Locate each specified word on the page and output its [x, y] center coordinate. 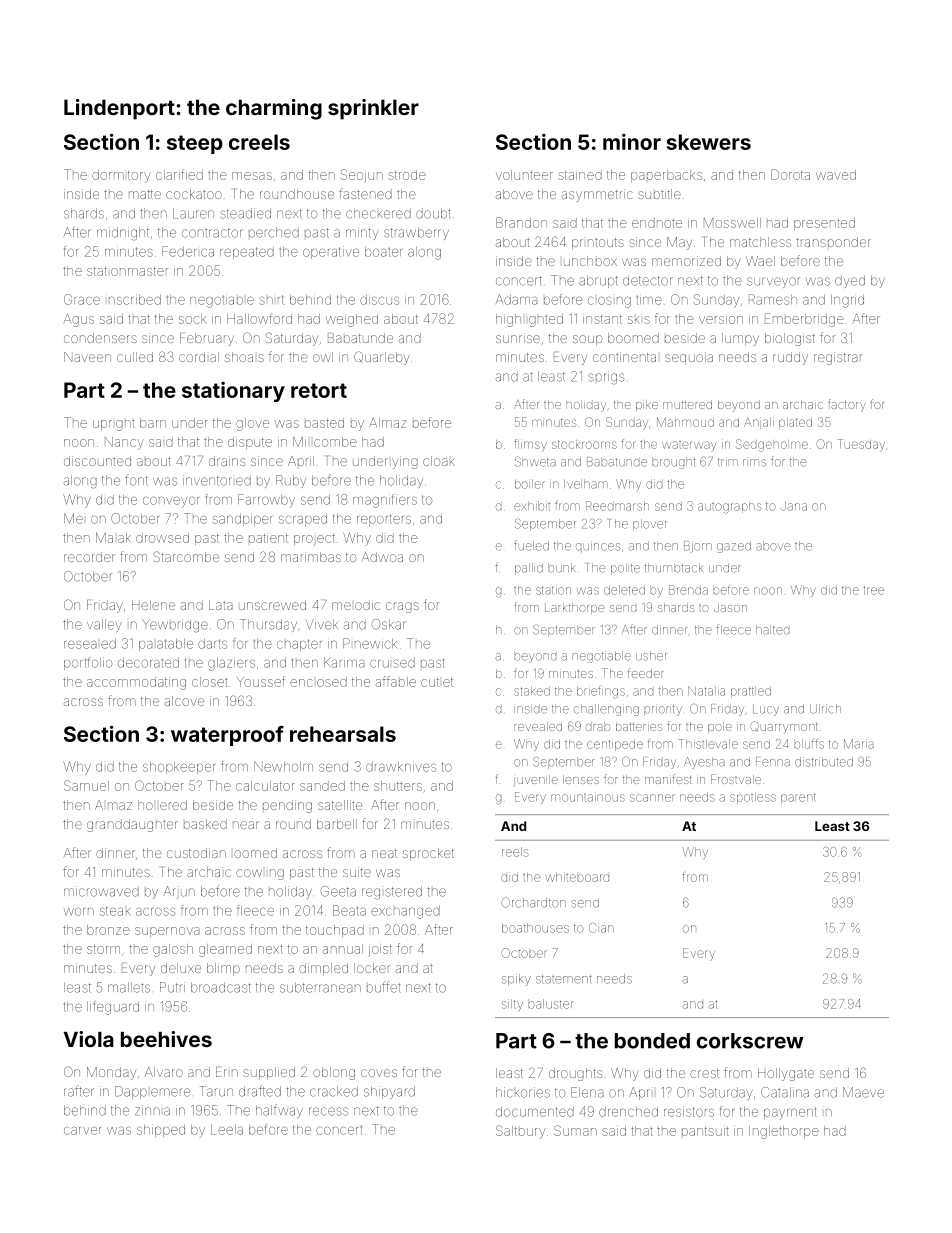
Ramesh [773, 299]
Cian [601, 928]
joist [380, 951]
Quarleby [381, 358]
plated [795, 423]
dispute [250, 443]
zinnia [152, 1110]
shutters [398, 786]
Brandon [521, 222]
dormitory [121, 176]
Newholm [283, 766]
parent [798, 798]
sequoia [689, 358]
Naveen [87, 357]
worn [79, 912]
